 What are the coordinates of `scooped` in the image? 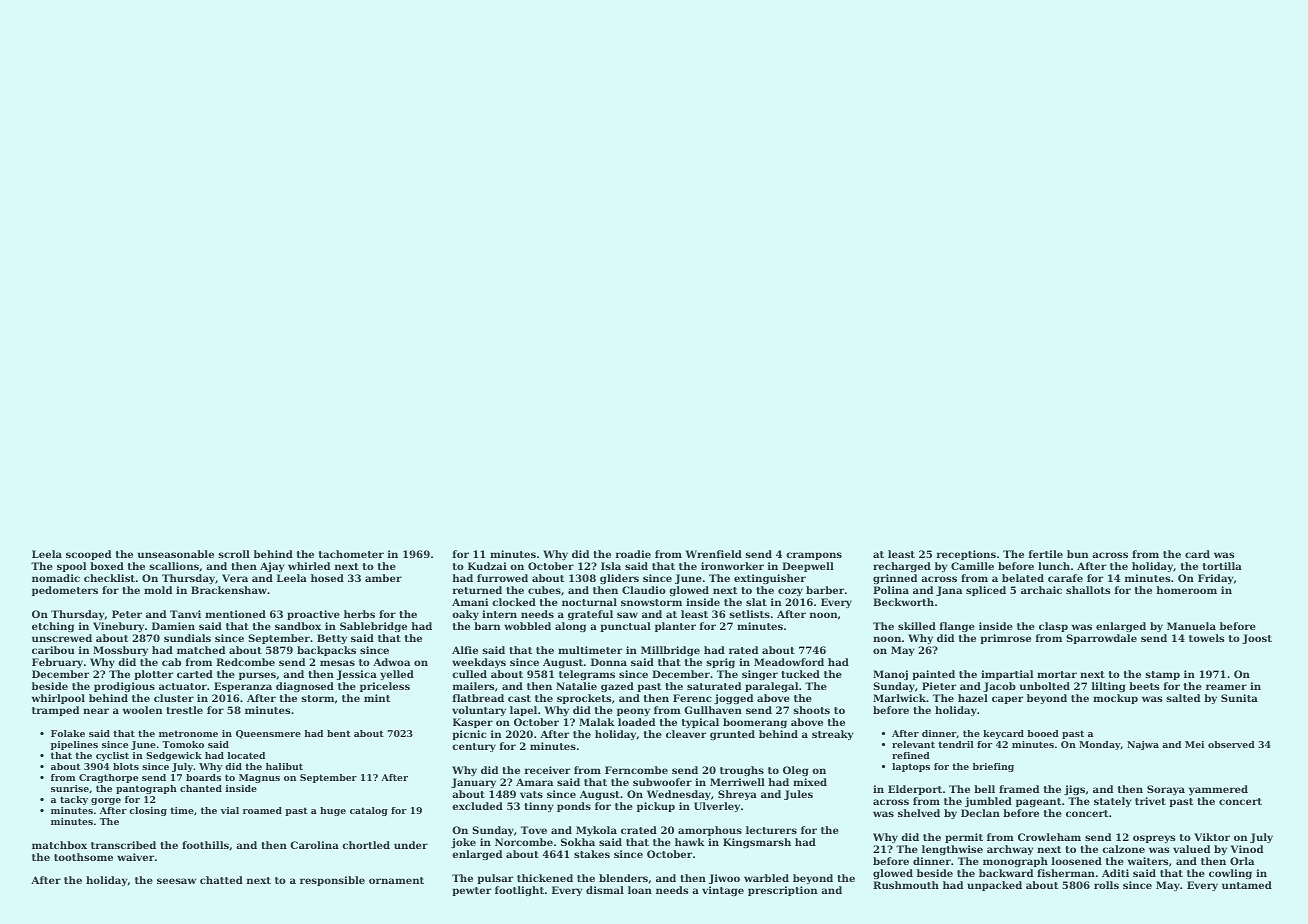 It's located at (88, 555).
